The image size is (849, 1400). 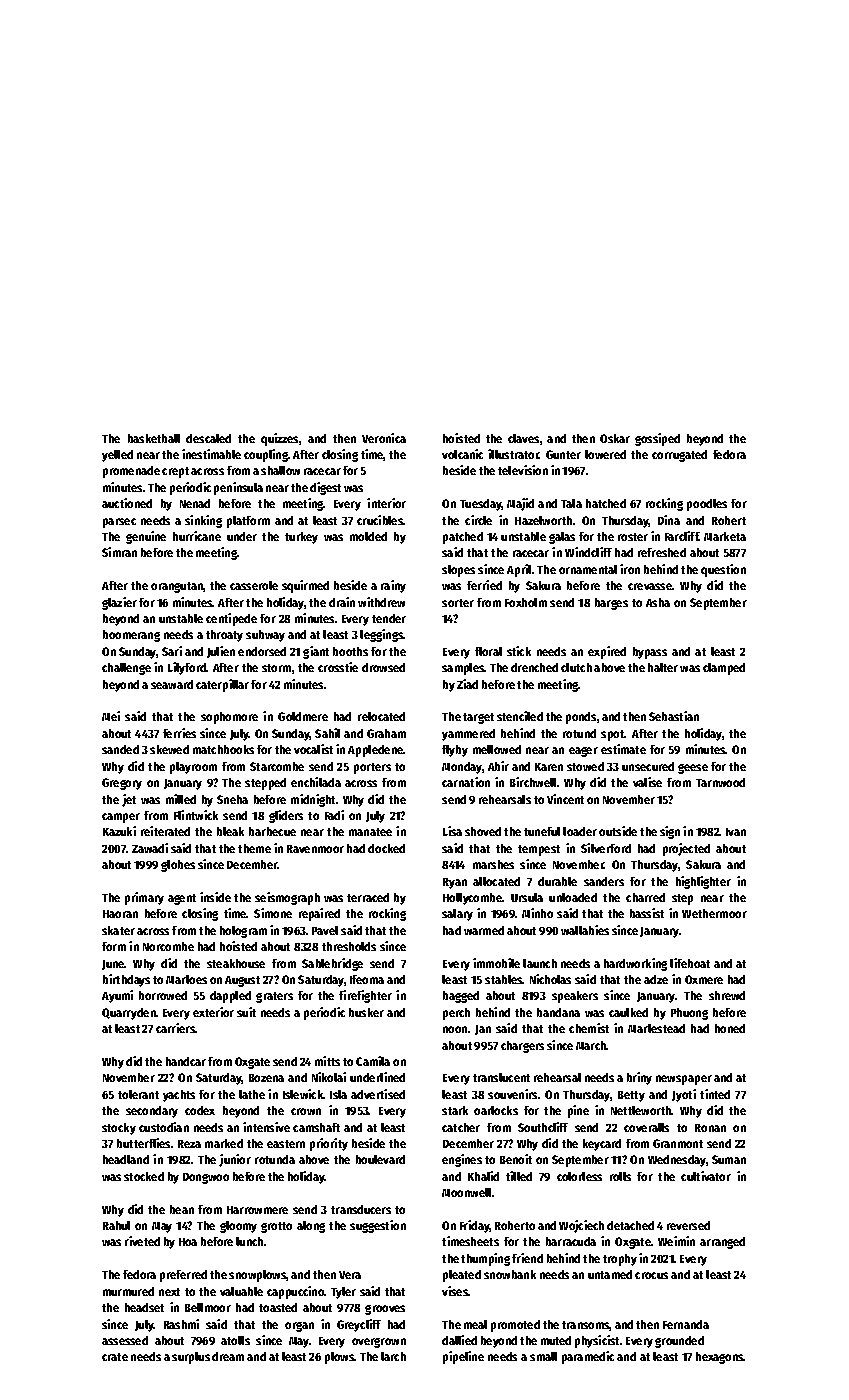 I want to click on transducers, so click(x=361, y=1209).
